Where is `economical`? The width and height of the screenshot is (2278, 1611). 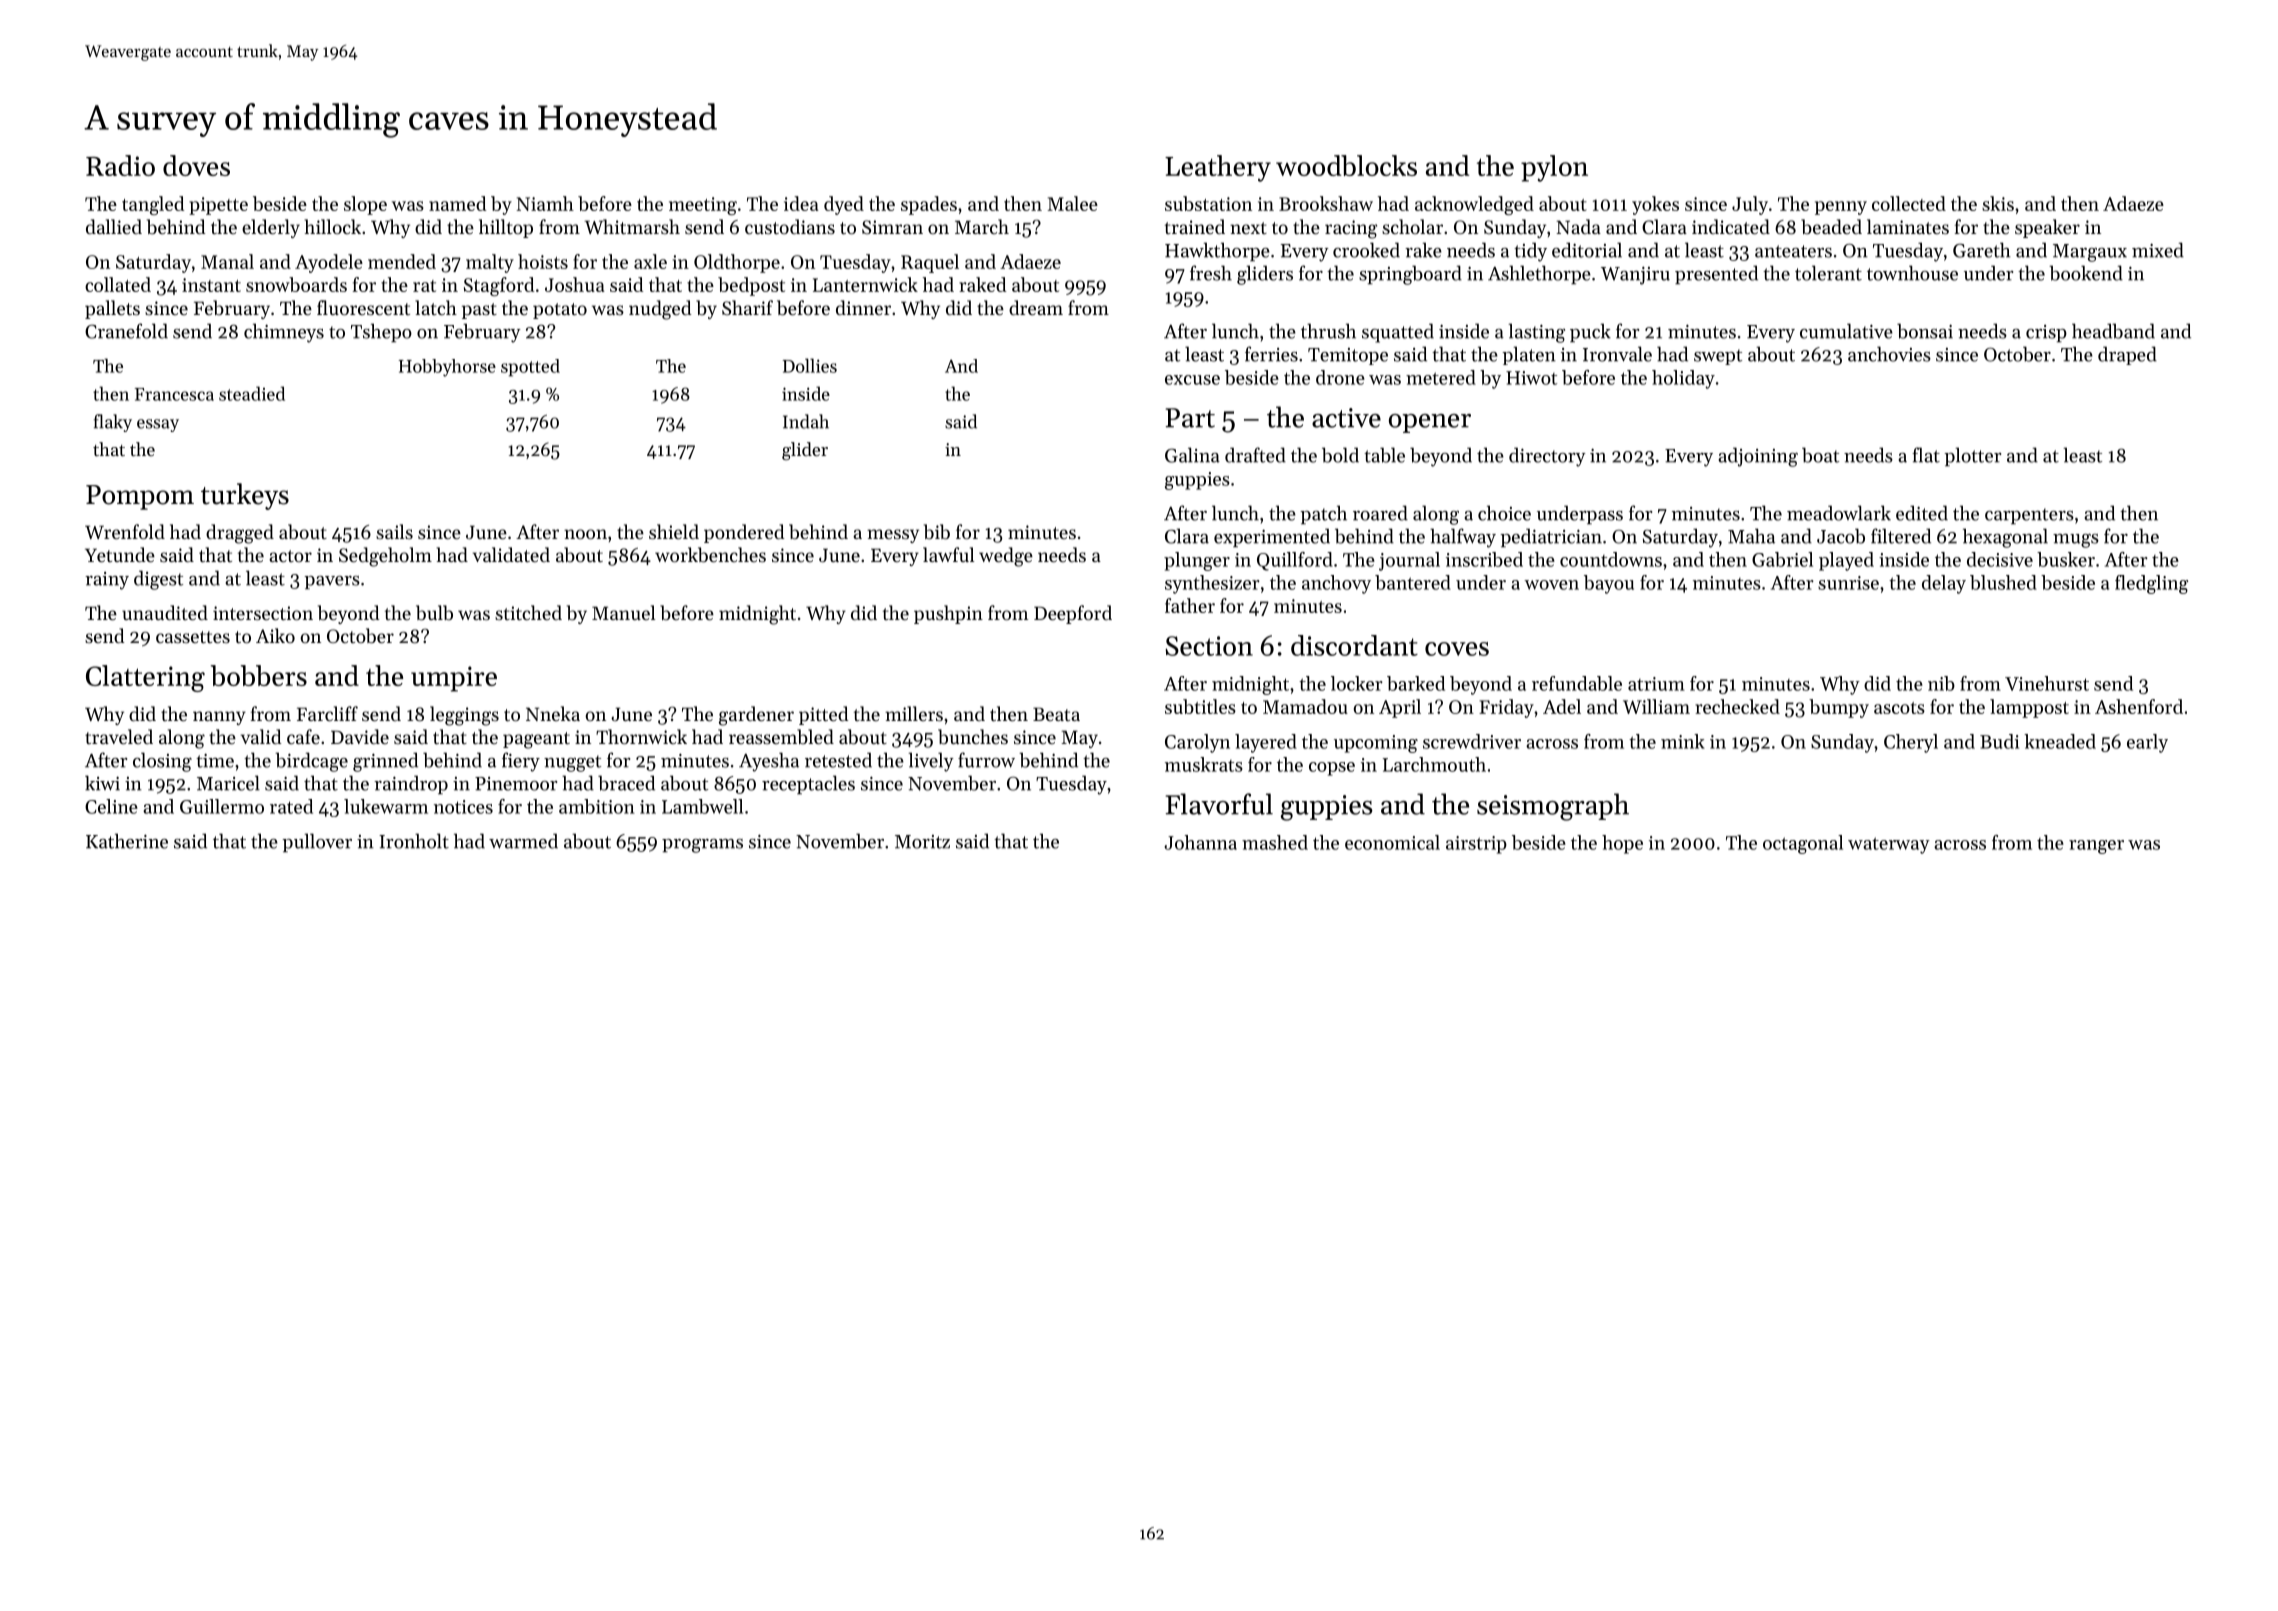
economical is located at coordinates (1392, 842).
